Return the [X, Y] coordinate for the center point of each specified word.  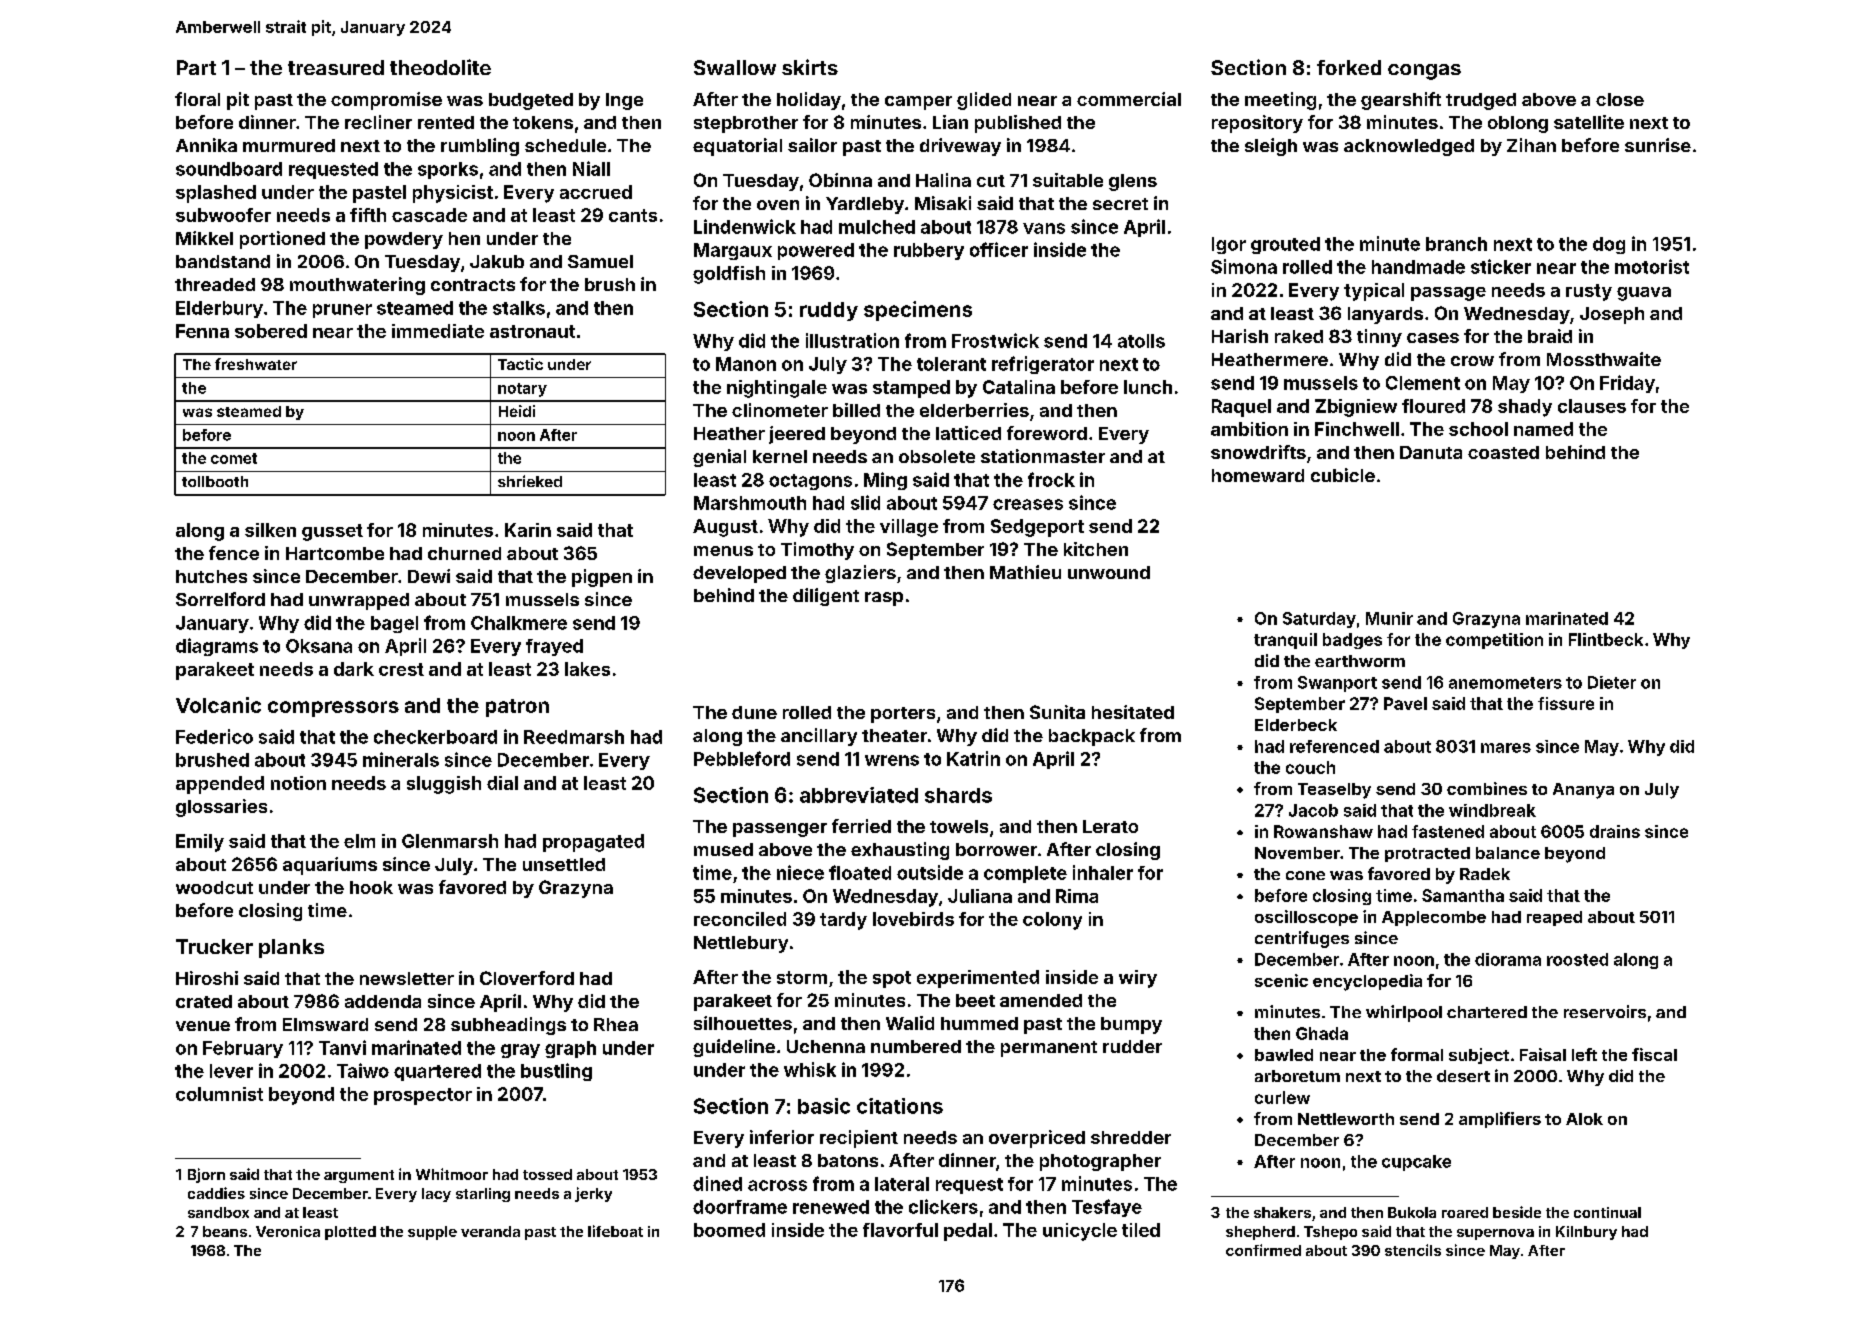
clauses [1592, 406]
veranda [490, 1231]
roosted [1577, 959]
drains [1615, 831]
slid [865, 502]
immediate [438, 331]
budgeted [531, 101]
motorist [1652, 266]
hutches [211, 576]
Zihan [1531, 145]
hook [371, 887]
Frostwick [995, 340]
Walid [910, 1023]
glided [984, 101]
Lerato [1110, 826]
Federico [214, 736]
